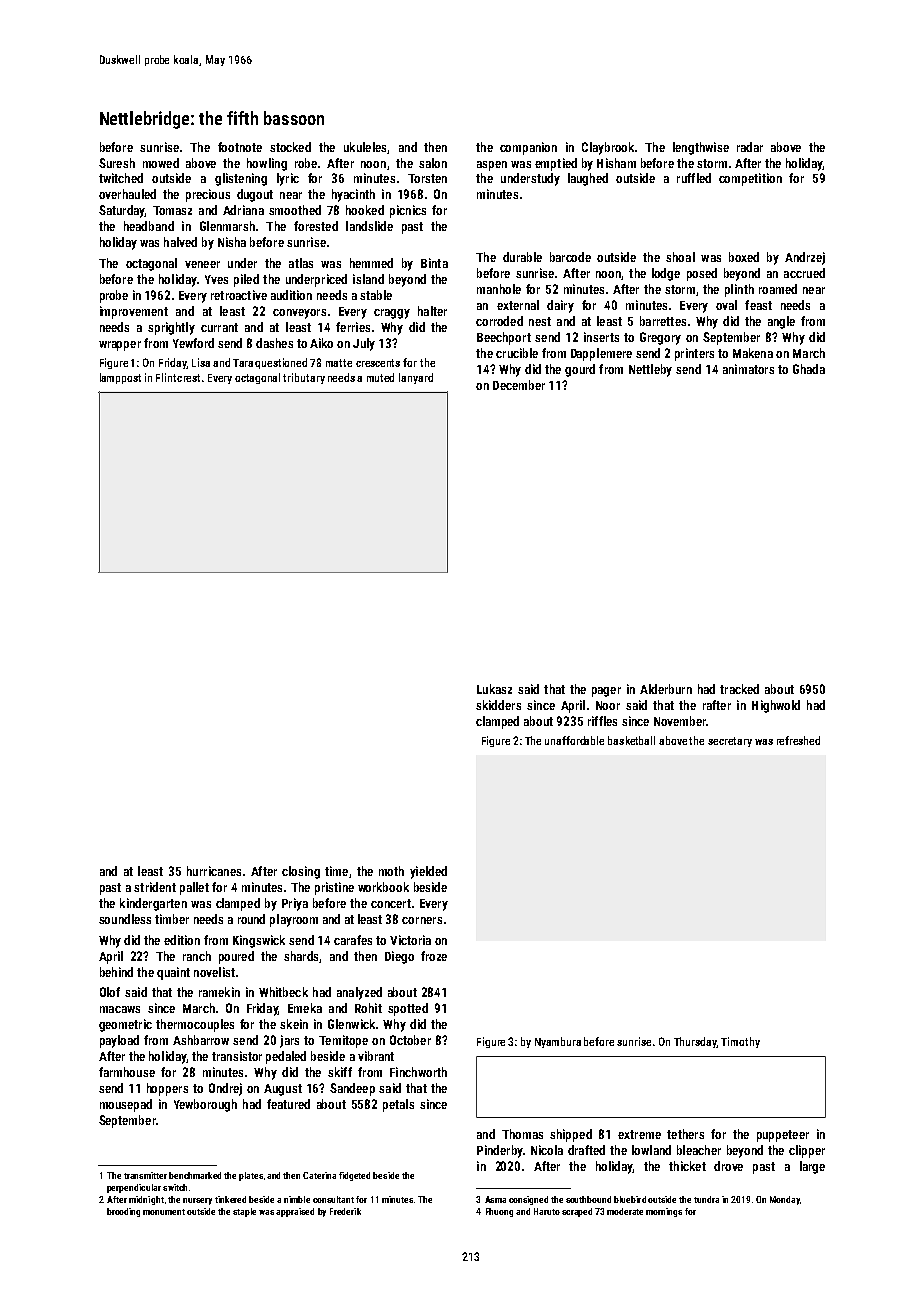 This image has height=1308, width=924. Describe the element at coordinates (117, 163) in the image. I see `Suresh` at that location.
